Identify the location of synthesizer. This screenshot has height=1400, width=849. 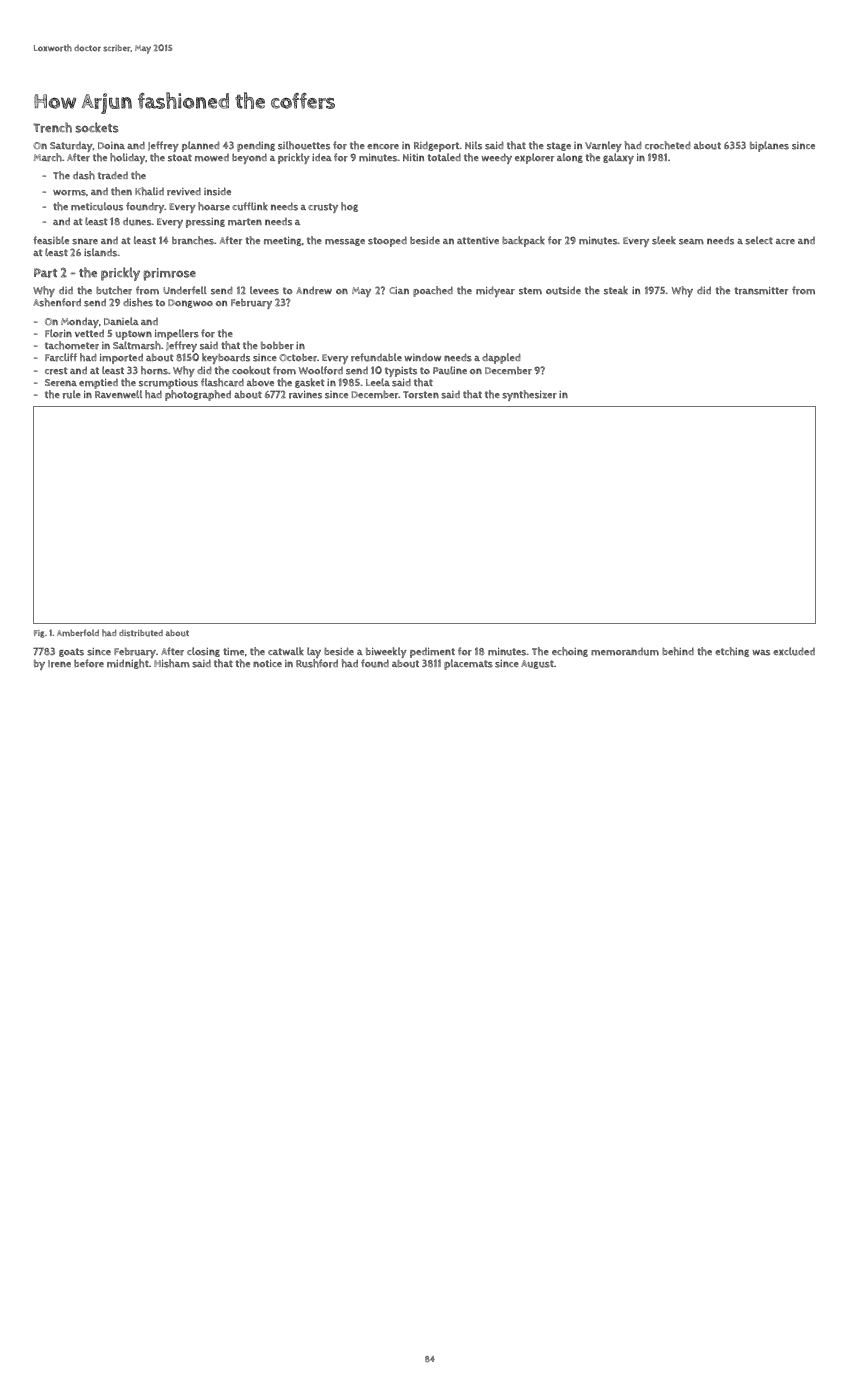
(529, 395).
